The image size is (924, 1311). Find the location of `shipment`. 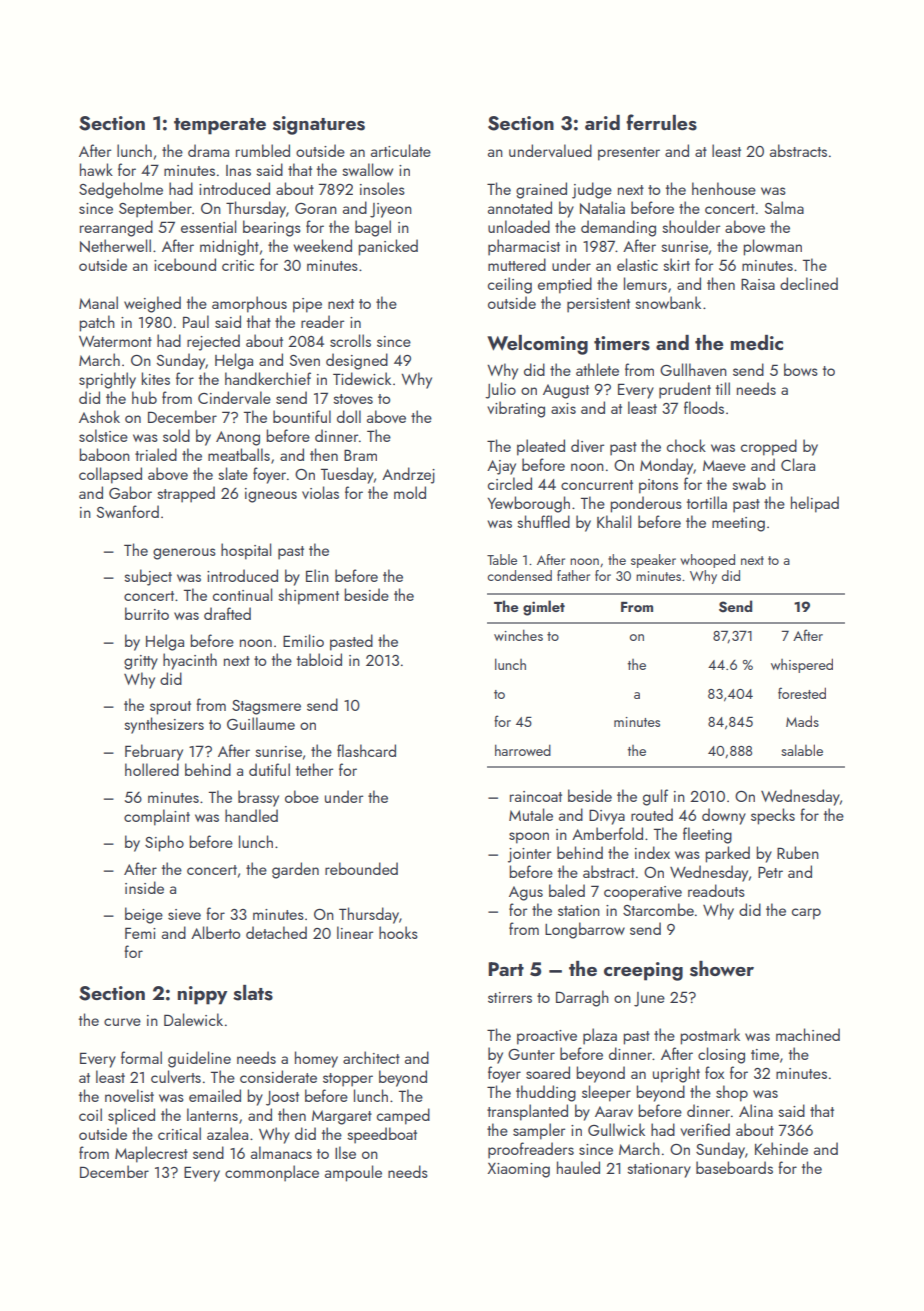

shipment is located at coordinates (308, 596).
